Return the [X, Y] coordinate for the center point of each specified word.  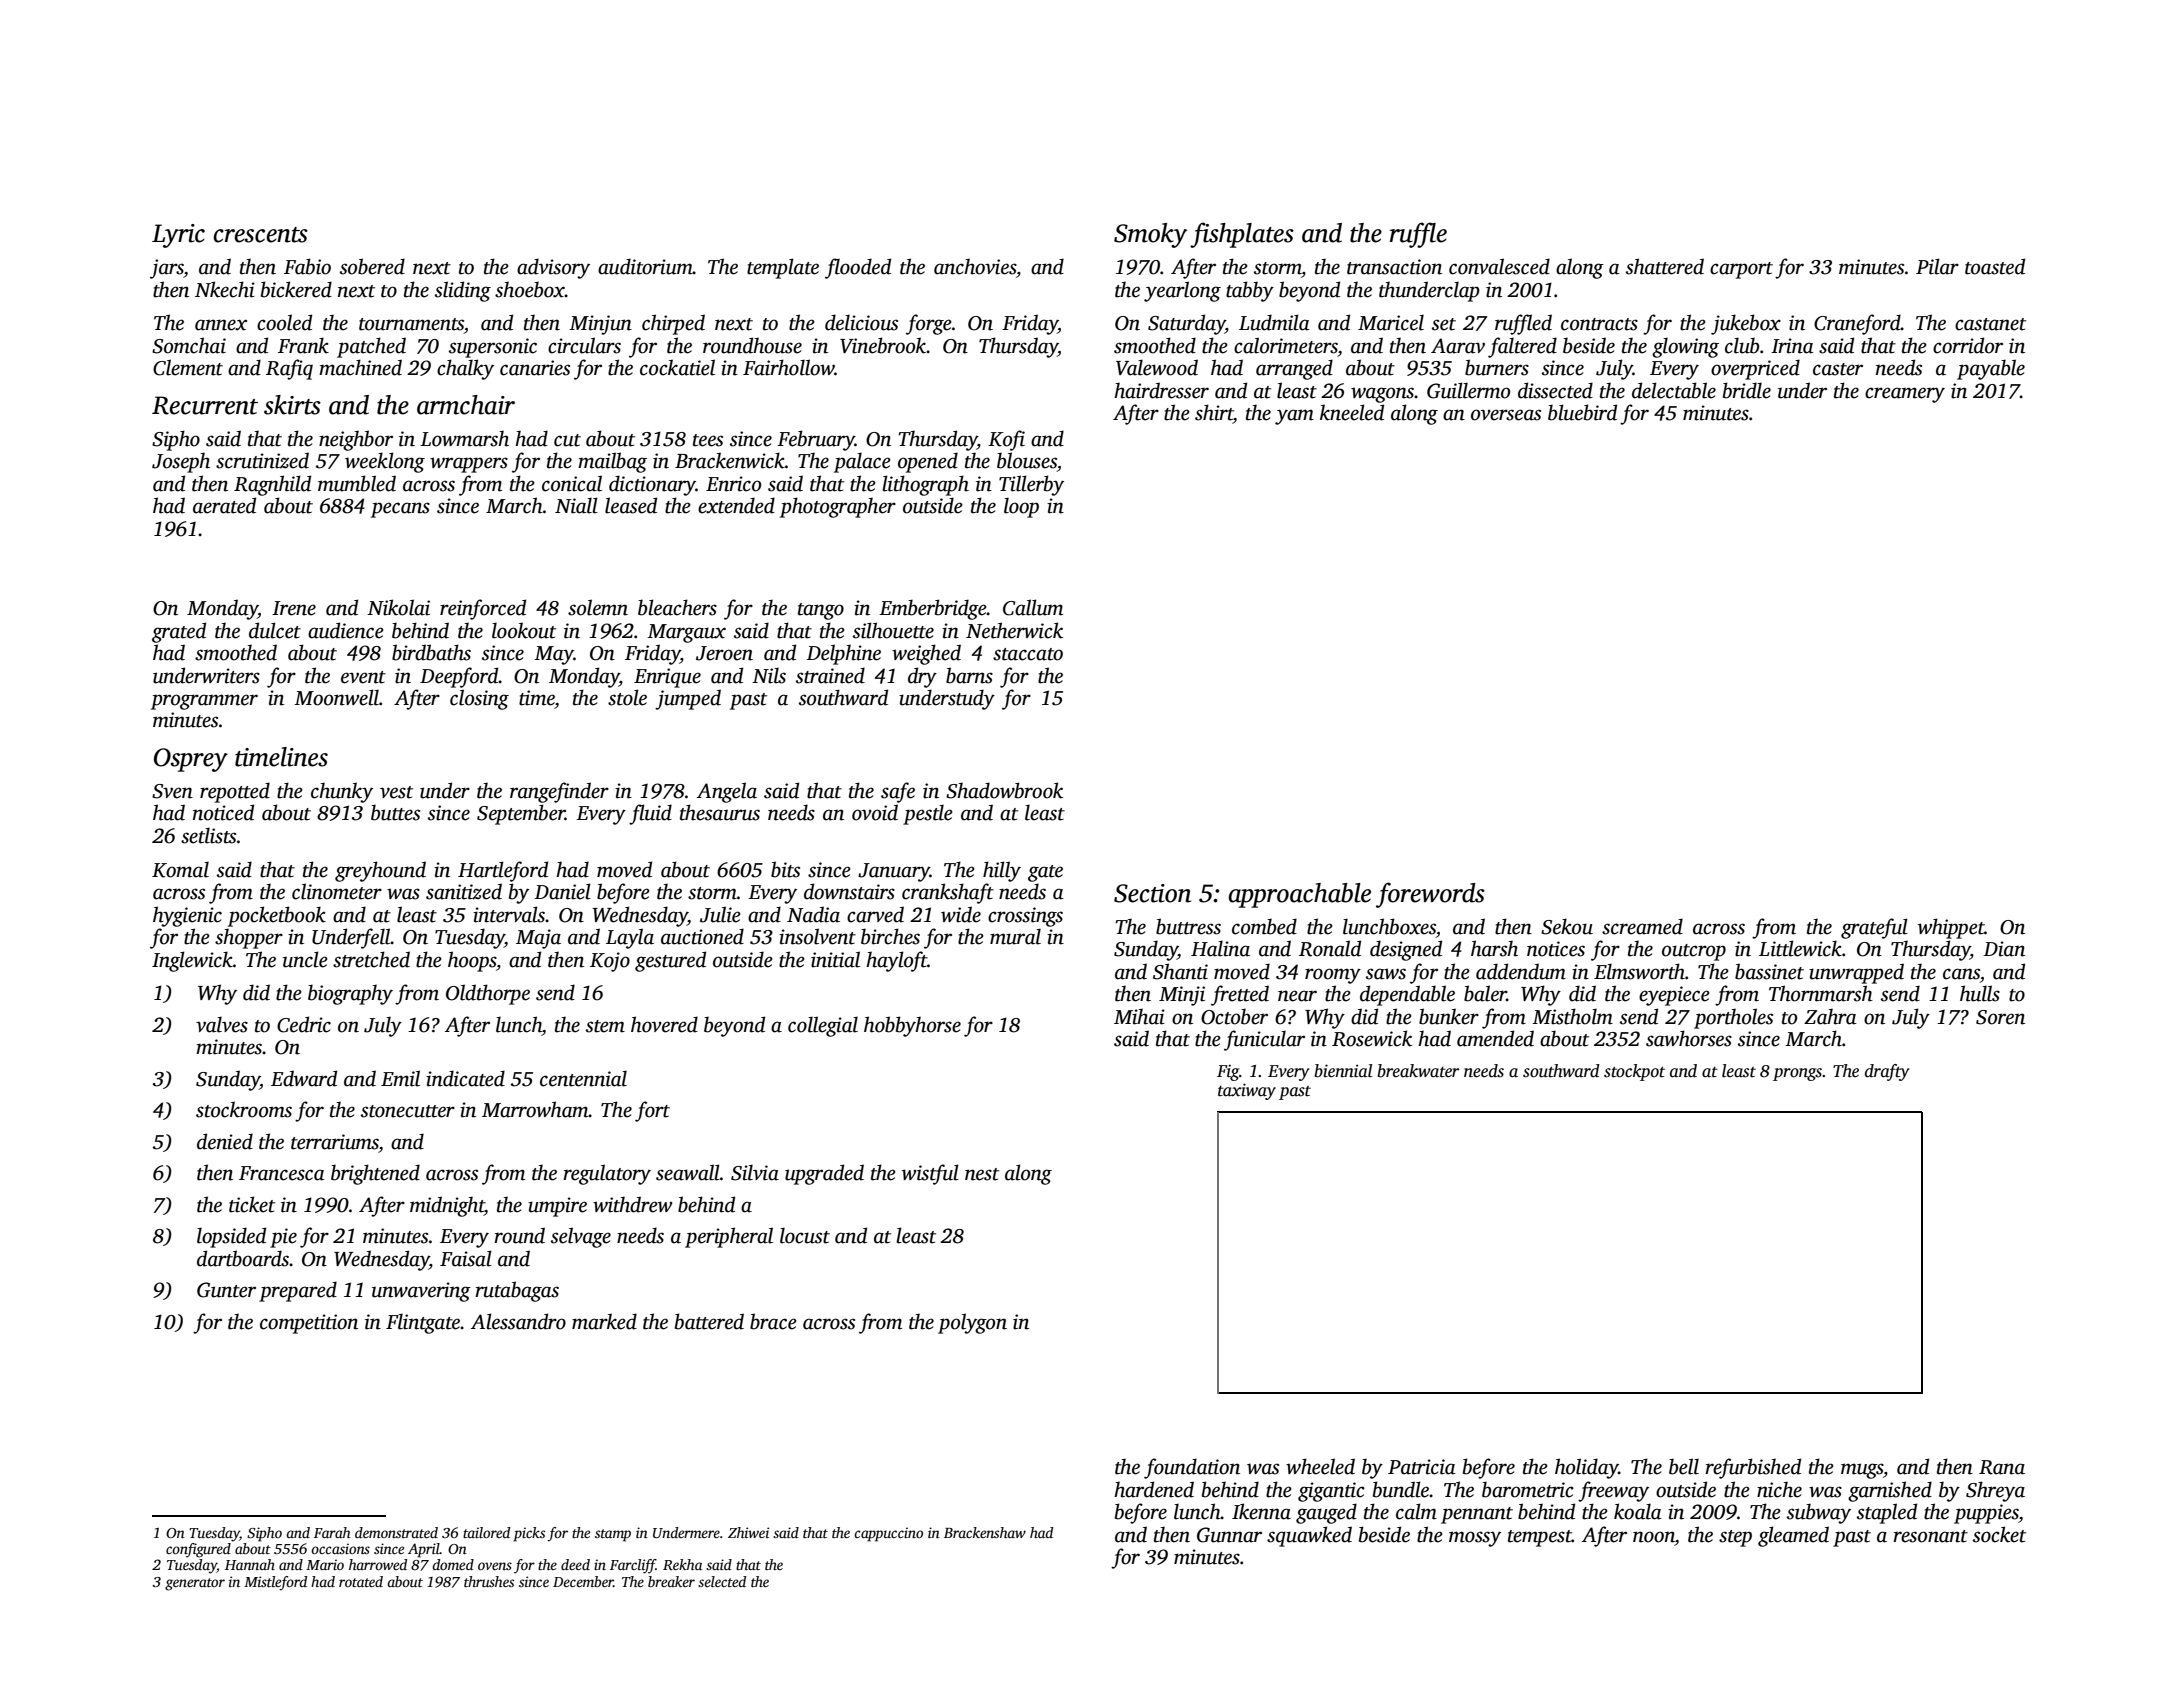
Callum [1033, 607]
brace [773, 1321]
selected [722, 1581]
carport [1741, 270]
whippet [1951, 928]
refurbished [1753, 1468]
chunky [342, 792]
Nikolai [398, 607]
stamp [613, 1535]
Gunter [226, 1290]
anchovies [975, 267]
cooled [284, 322]
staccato [1028, 654]
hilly [1002, 871]
